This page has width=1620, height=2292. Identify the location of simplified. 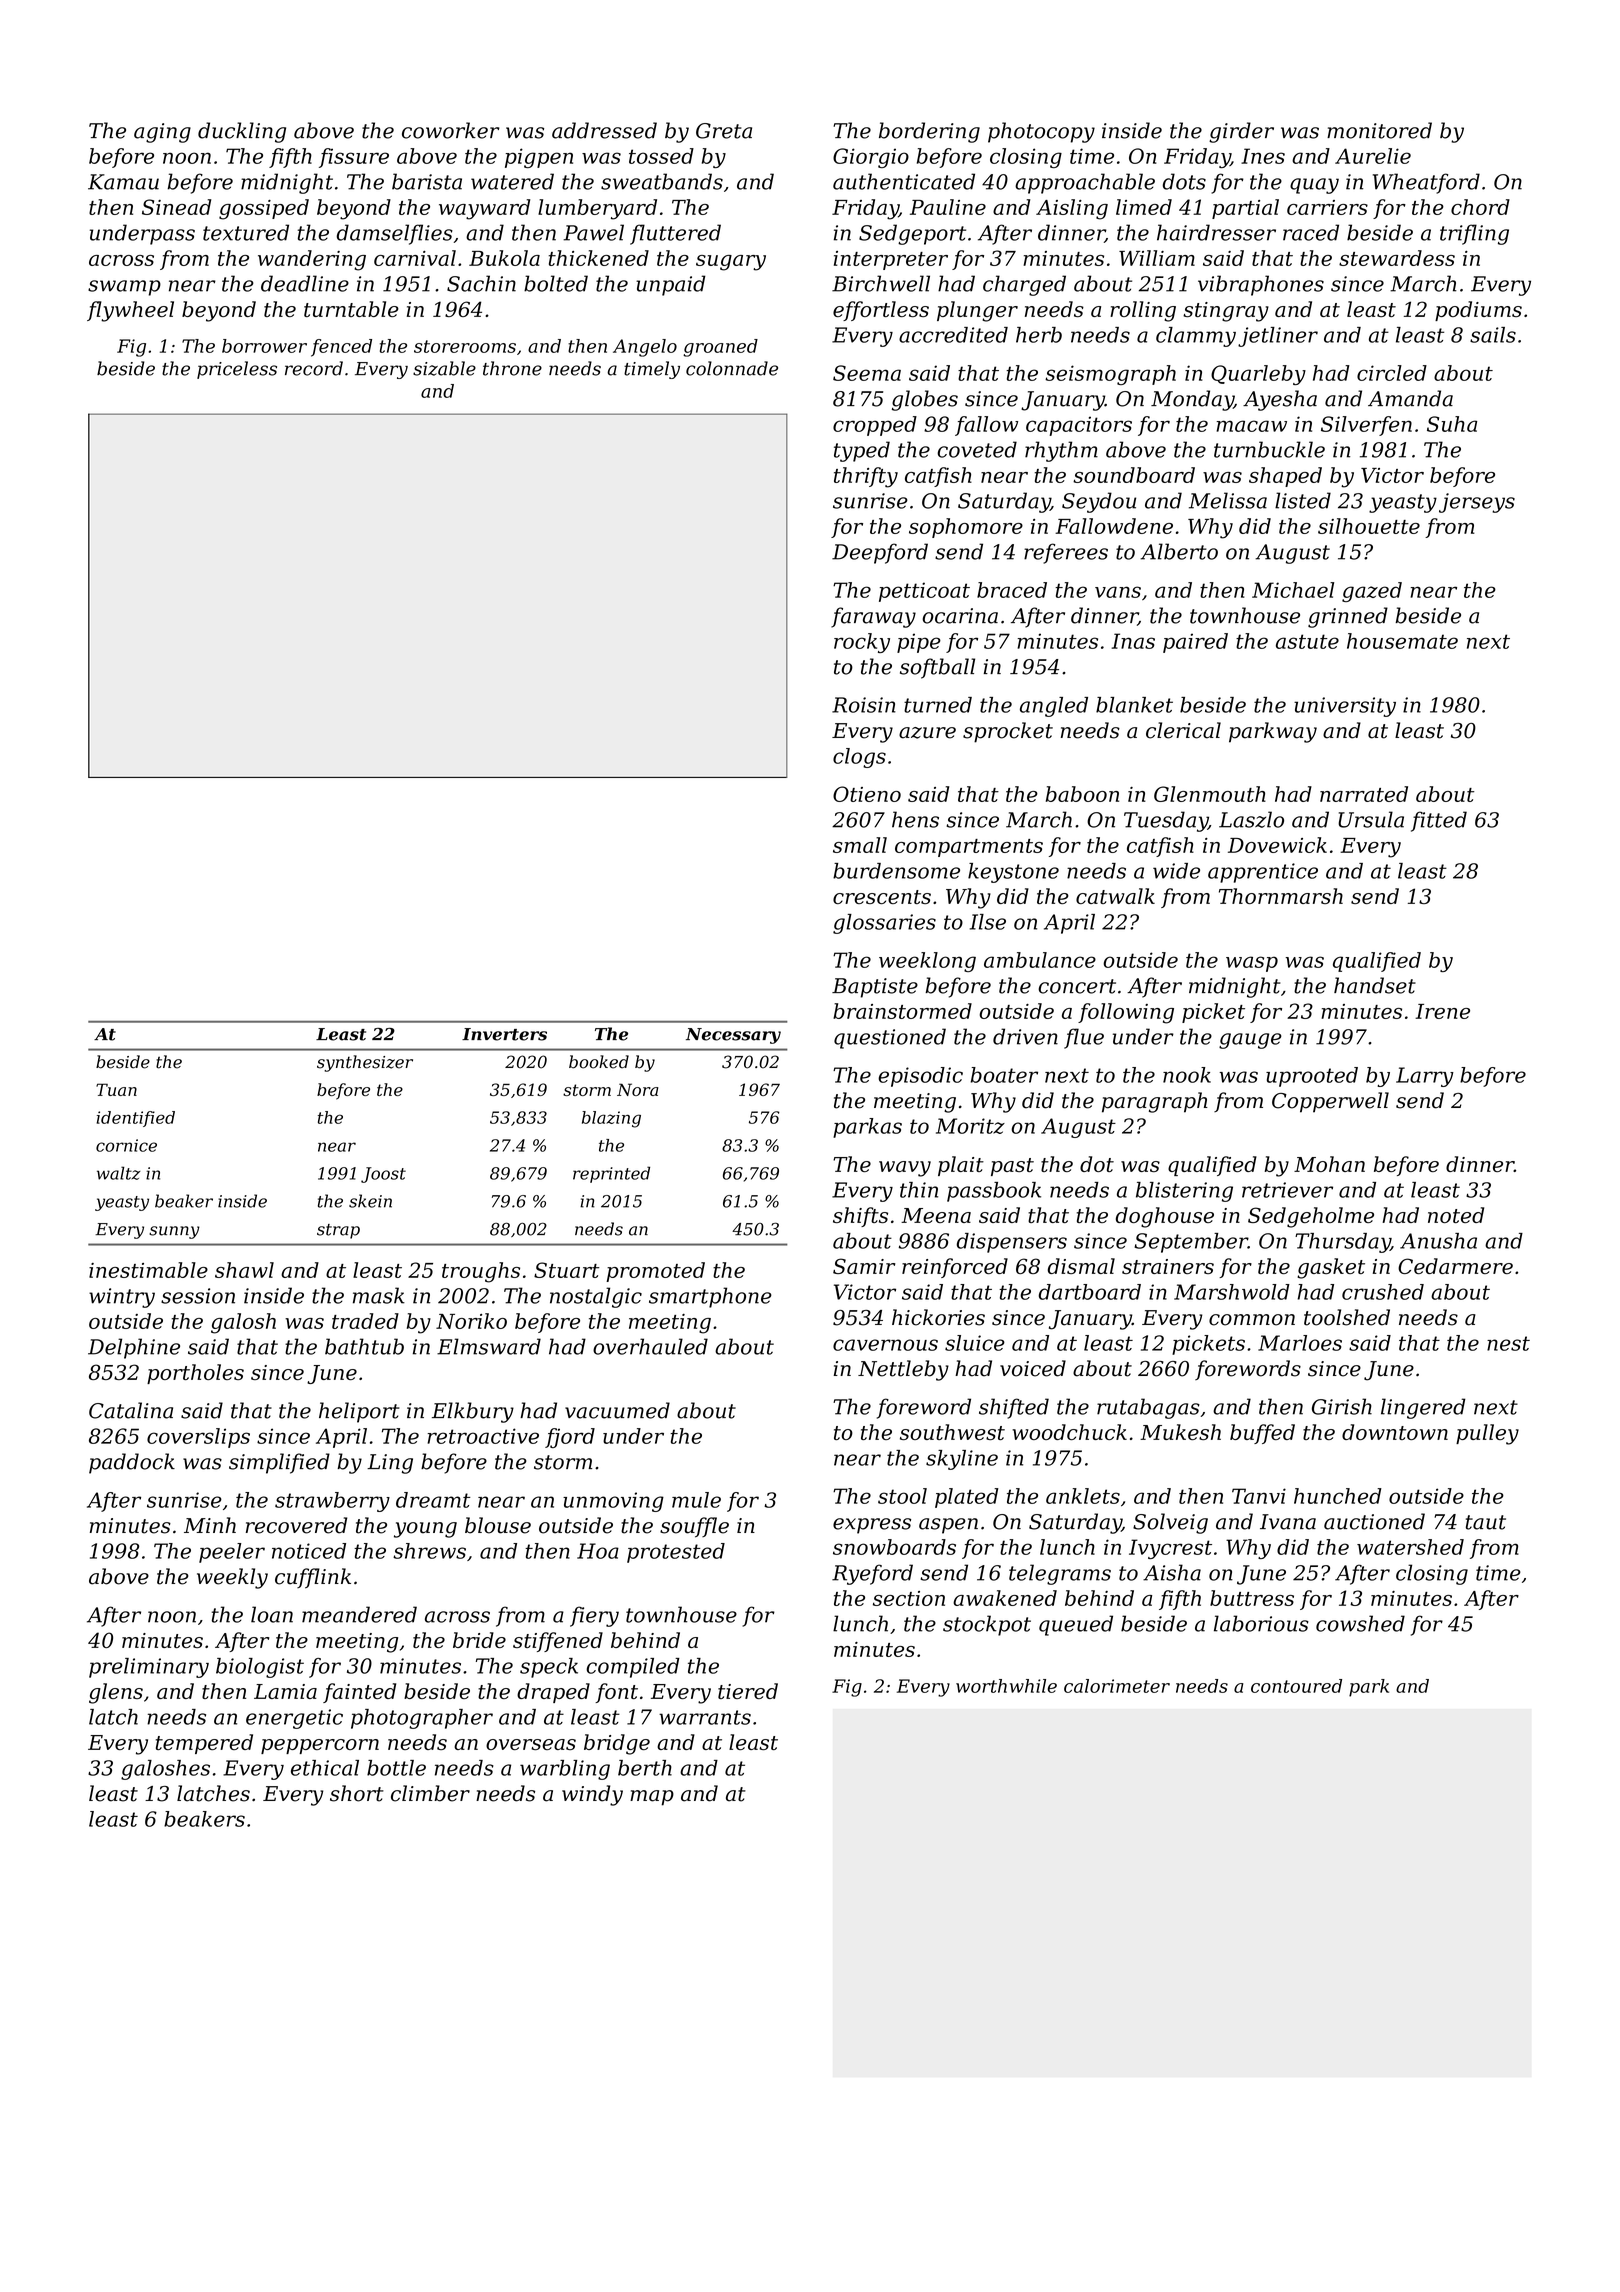
(279, 1463).
